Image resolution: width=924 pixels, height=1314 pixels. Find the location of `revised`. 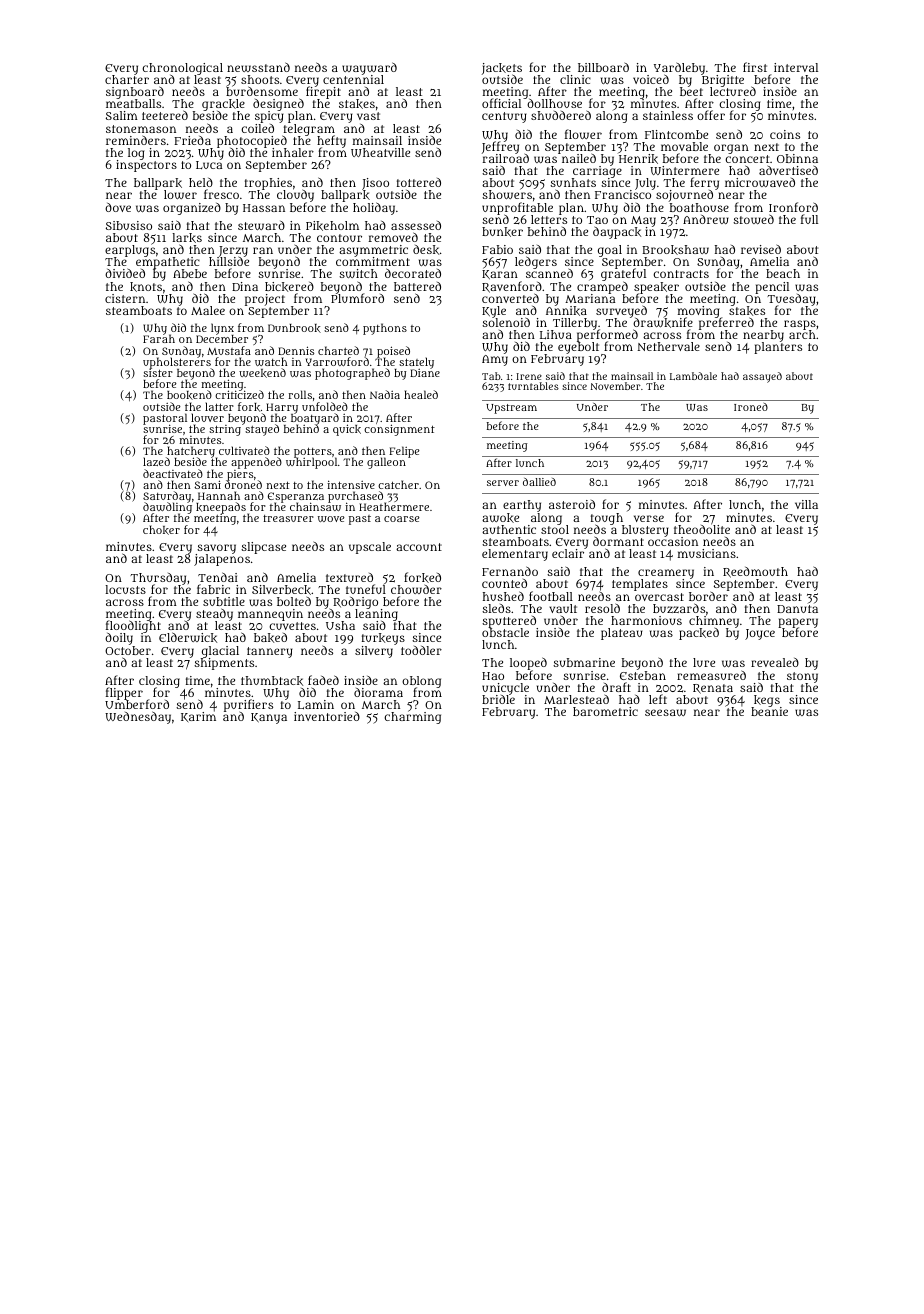

revised is located at coordinates (761, 249).
